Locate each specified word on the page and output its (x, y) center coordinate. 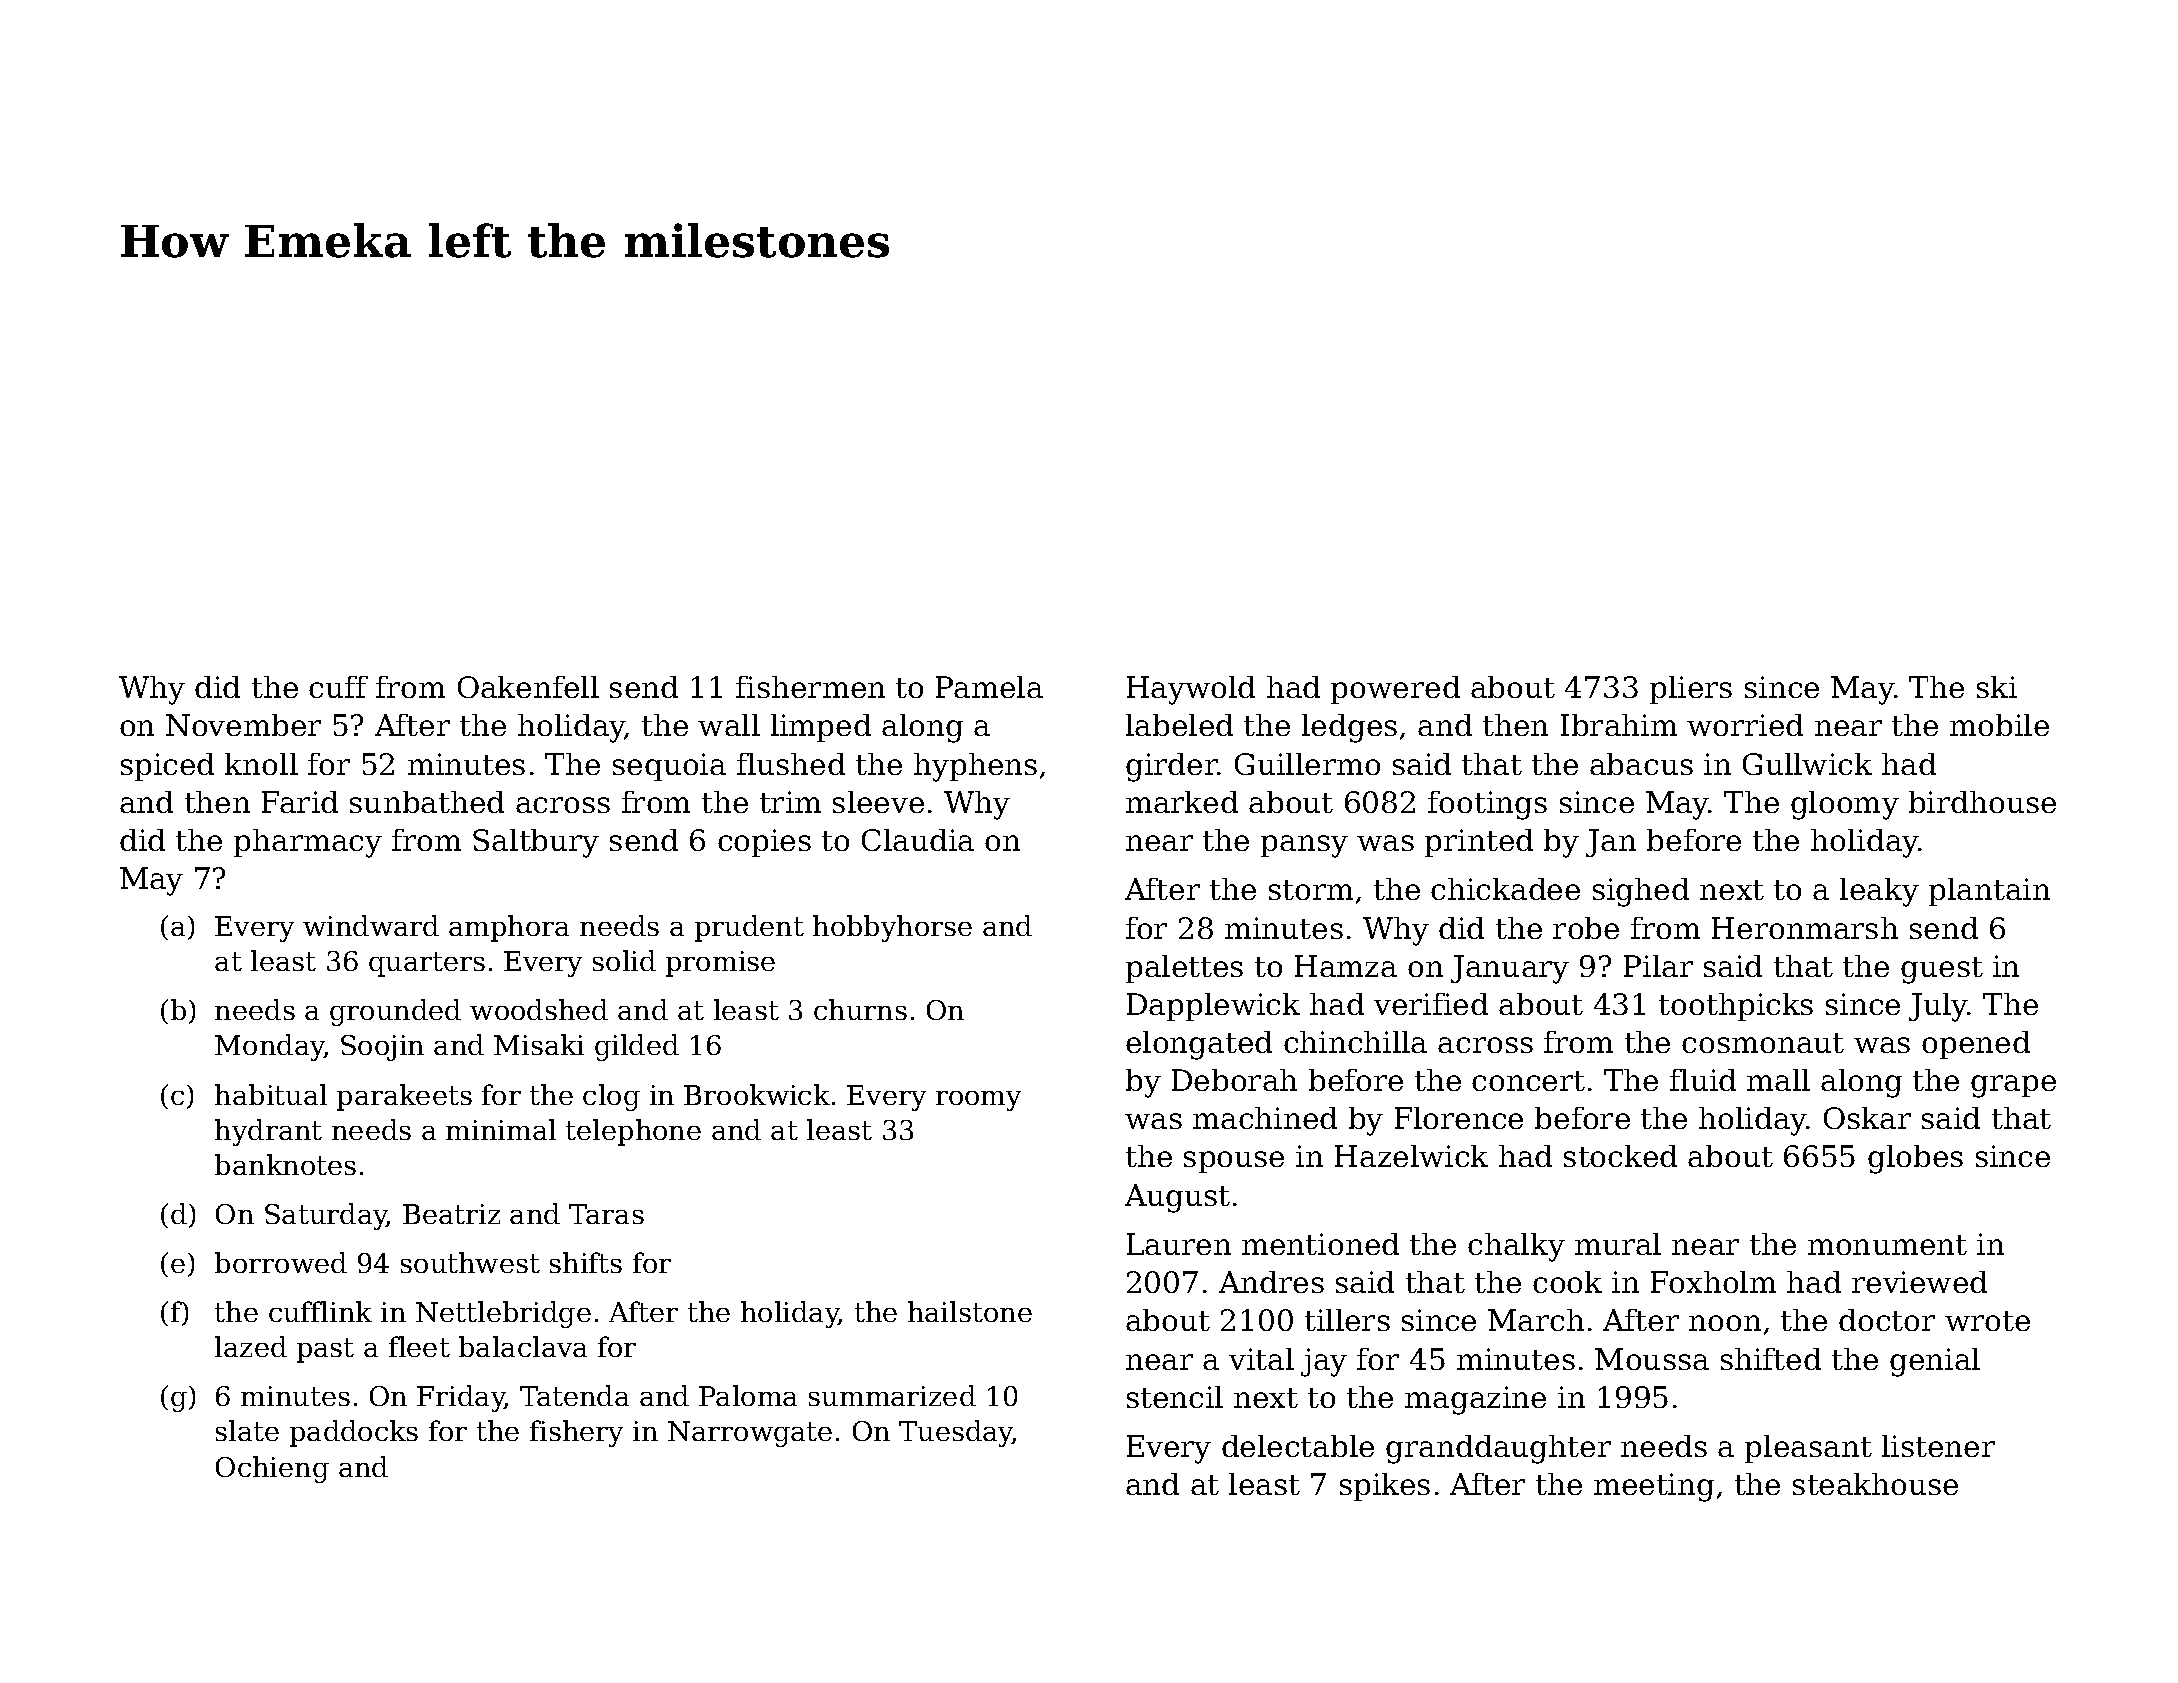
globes (1915, 1159)
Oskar (1867, 1118)
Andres (1271, 1282)
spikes (1385, 1487)
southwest (470, 1262)
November (243, 725)
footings (1487, 805)
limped (821, 728)
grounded (395, 1012)
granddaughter (1498, 1449)
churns (860, 1009)
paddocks (354, 1433)
